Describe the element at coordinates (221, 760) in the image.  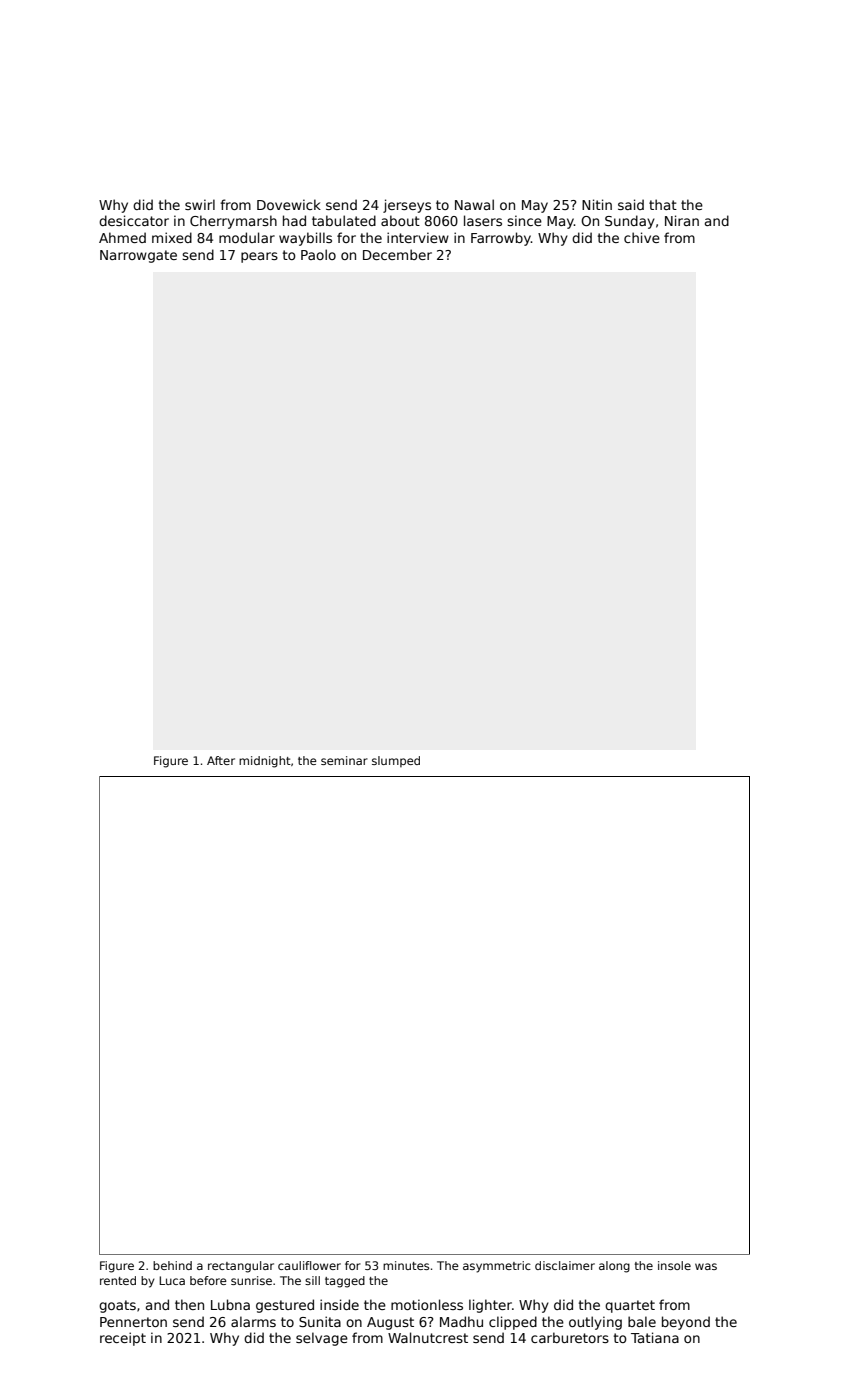
I see `After` at that location.
